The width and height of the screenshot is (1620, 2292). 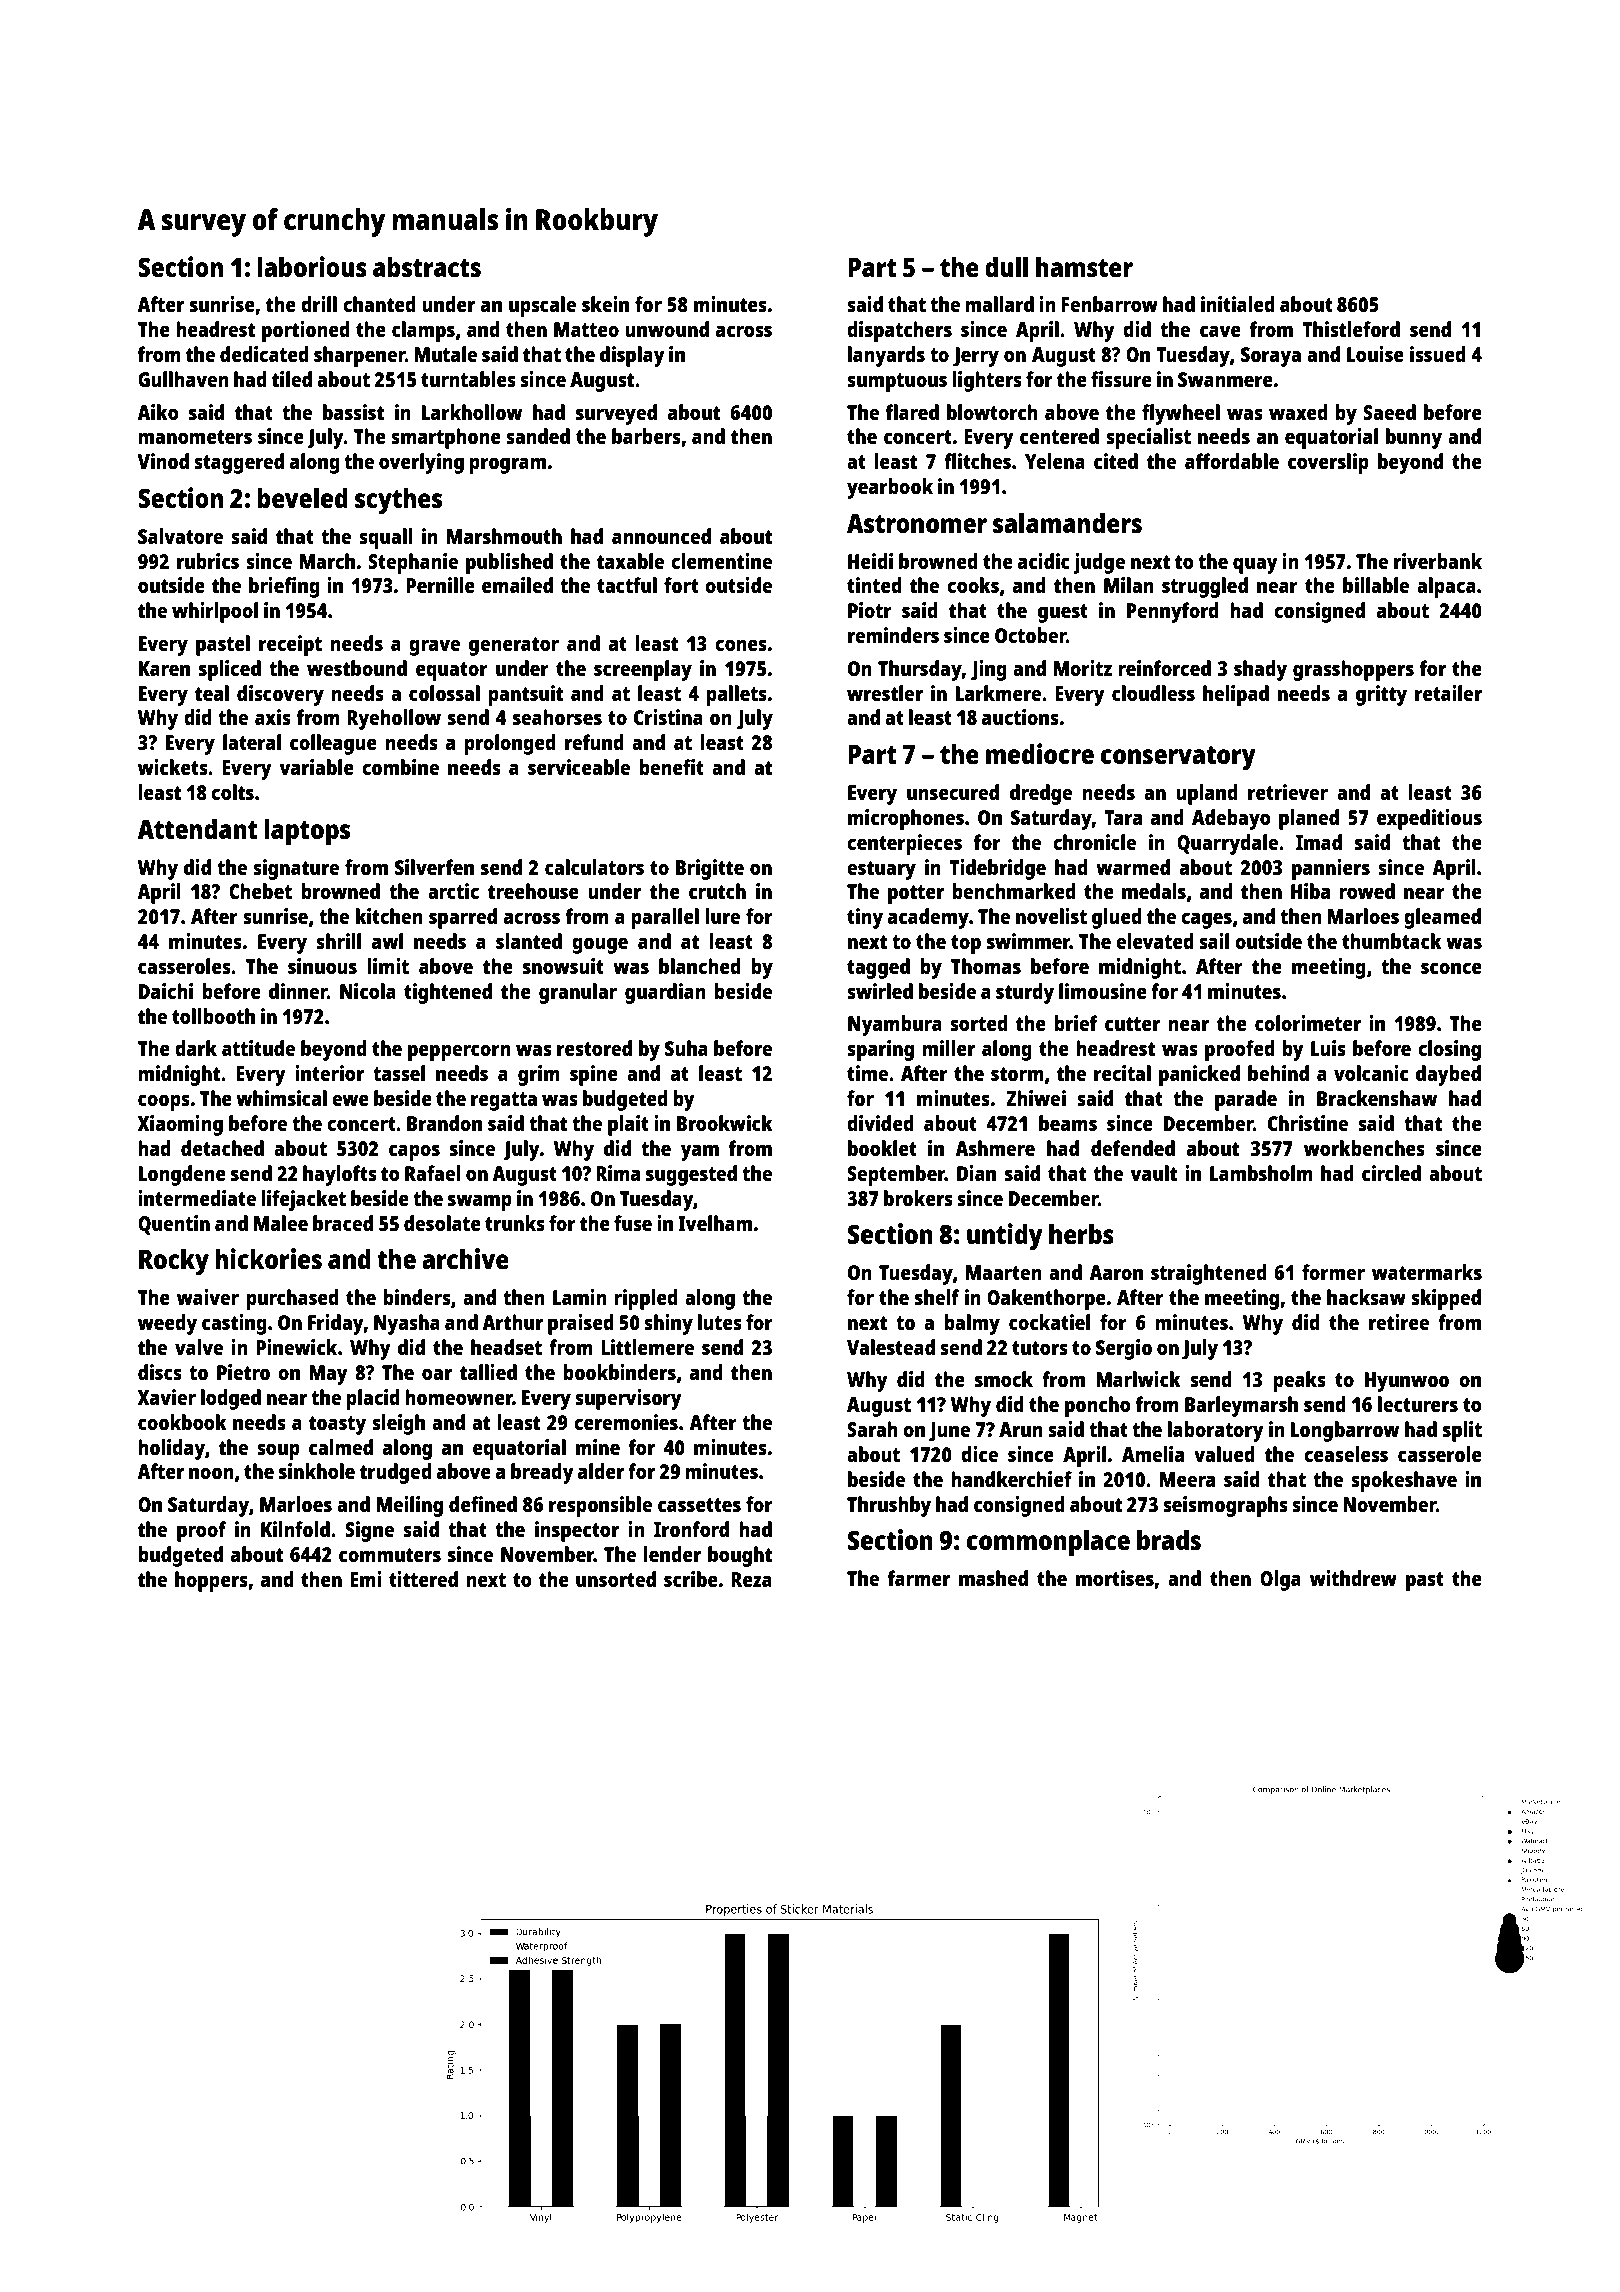 I want to click on combine, so click(x=400, y=767).
